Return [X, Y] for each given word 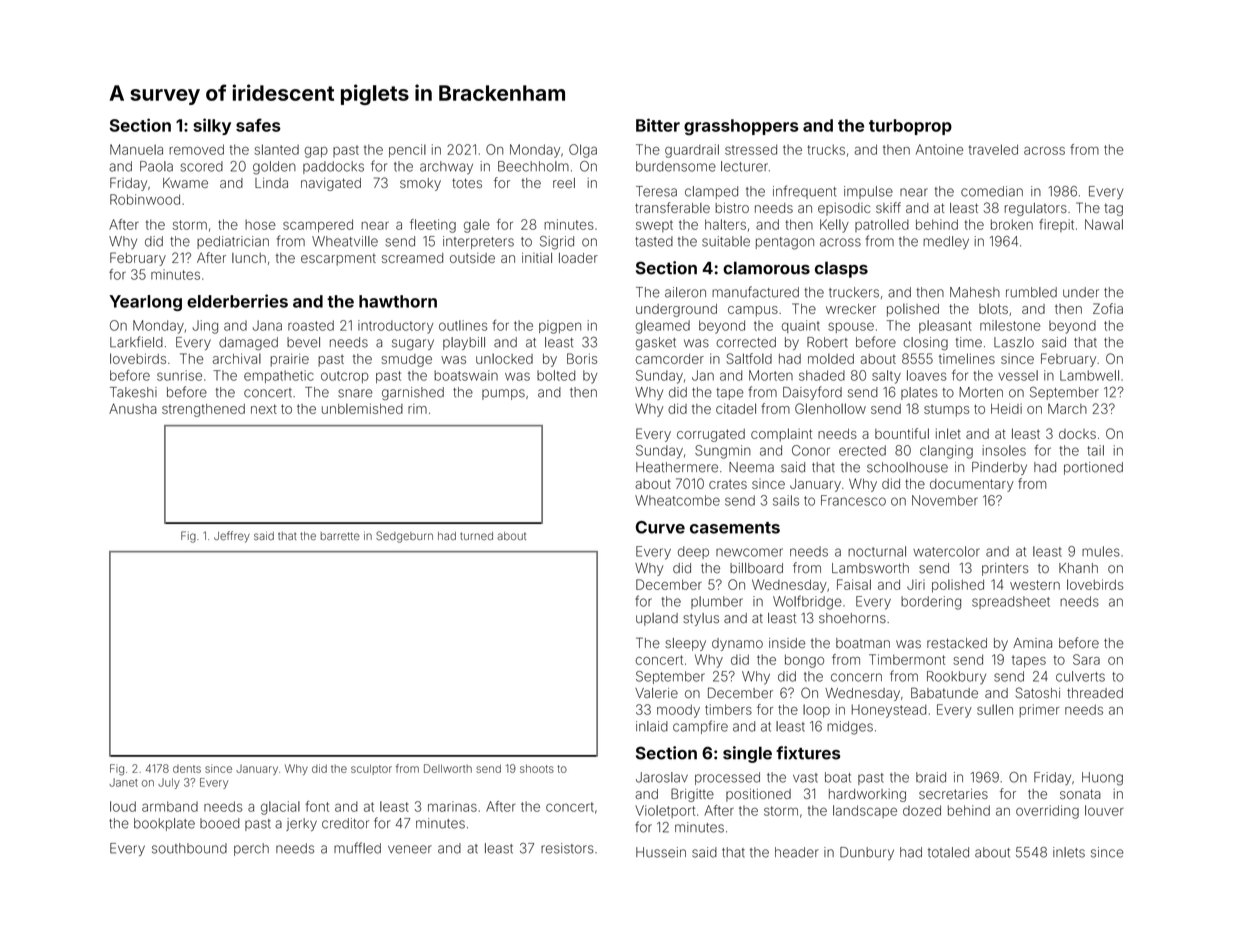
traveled [993, 149]
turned [476, 536]
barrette [340, 536]
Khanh [1078, 568]
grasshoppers [741, 127]
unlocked [504, 358]
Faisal [854, 584]
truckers [854, 292]
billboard [756, 568]
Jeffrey [232, 537]
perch [251, 849]
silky [212, 126]
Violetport [665, 811]
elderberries [237, 301]
